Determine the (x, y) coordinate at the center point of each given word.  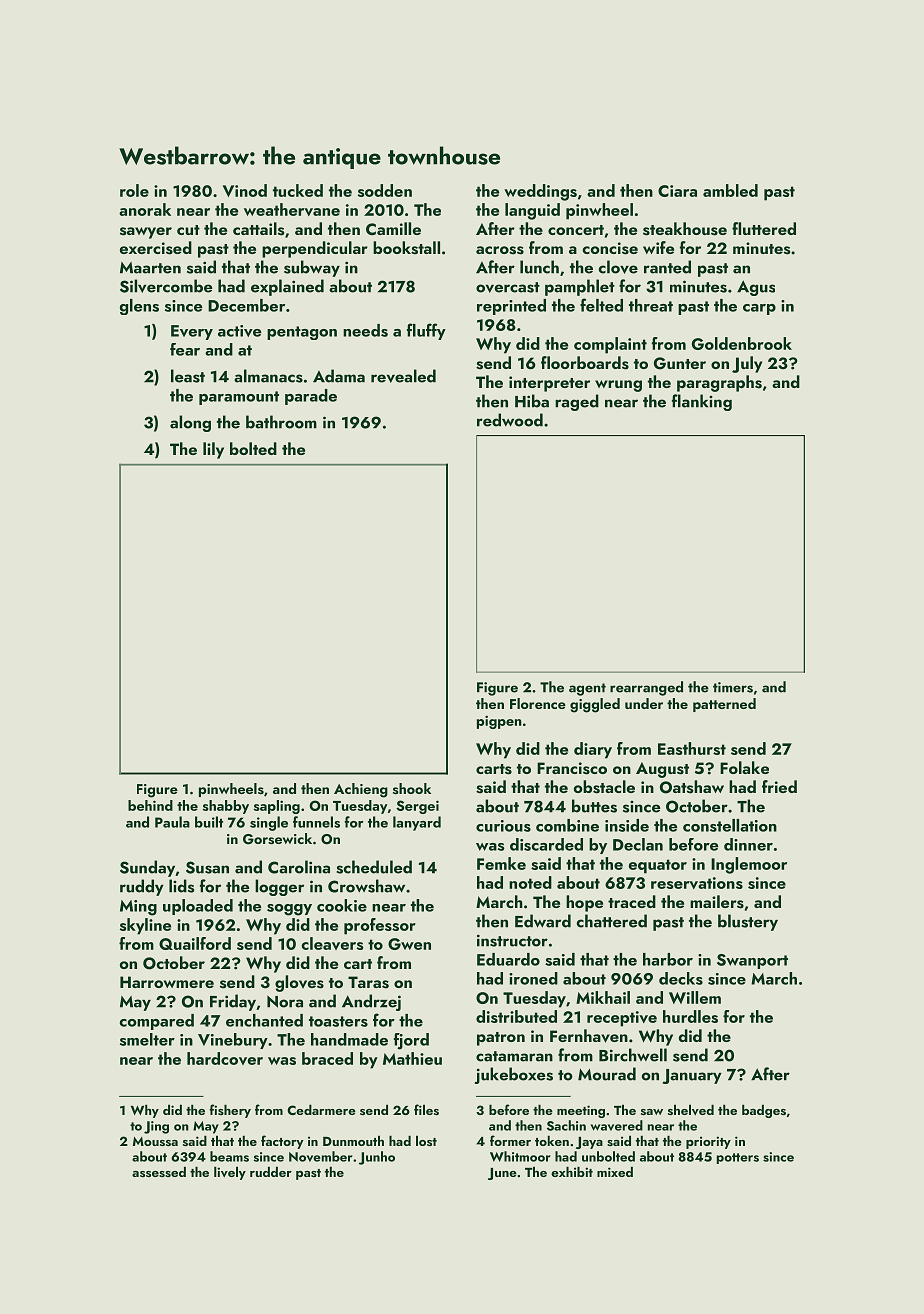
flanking (702, 402)
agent (587, 689)
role (134, 190)
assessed (159, 1172)
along (190, 423)
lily (213, 450)
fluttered (764, 228)
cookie (342, 905)
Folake (744, 767)
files (426, 1109)
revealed (403, 376)
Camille (393, 229)
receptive (622, 1019)
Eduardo (508, 959)
